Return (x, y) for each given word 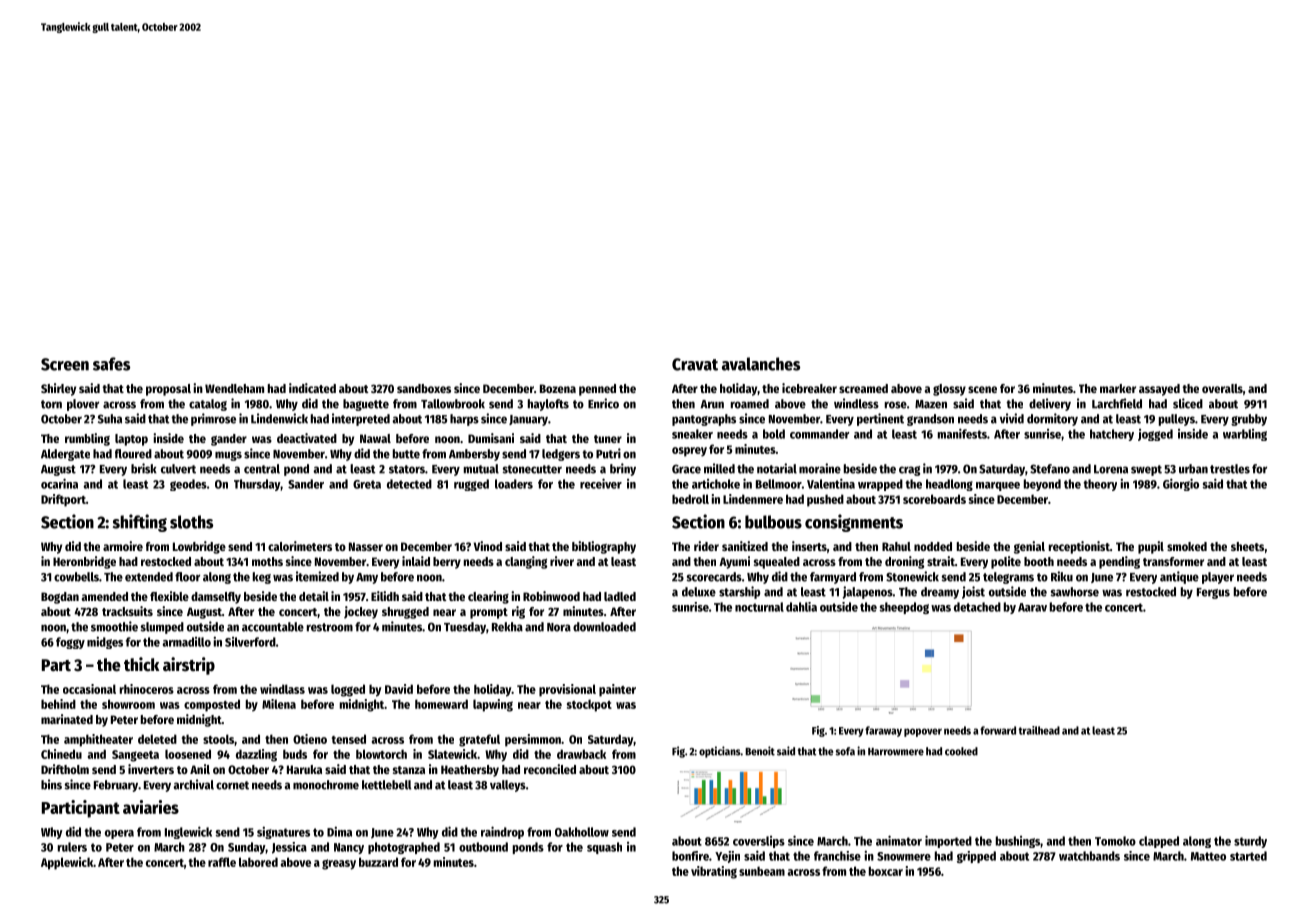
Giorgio (1181, 484)
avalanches (761, 364)
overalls (1222, 388)
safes (111, 364)
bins (51, 784)
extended (149, 577)
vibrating (714, 872)
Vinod (488, 546)
